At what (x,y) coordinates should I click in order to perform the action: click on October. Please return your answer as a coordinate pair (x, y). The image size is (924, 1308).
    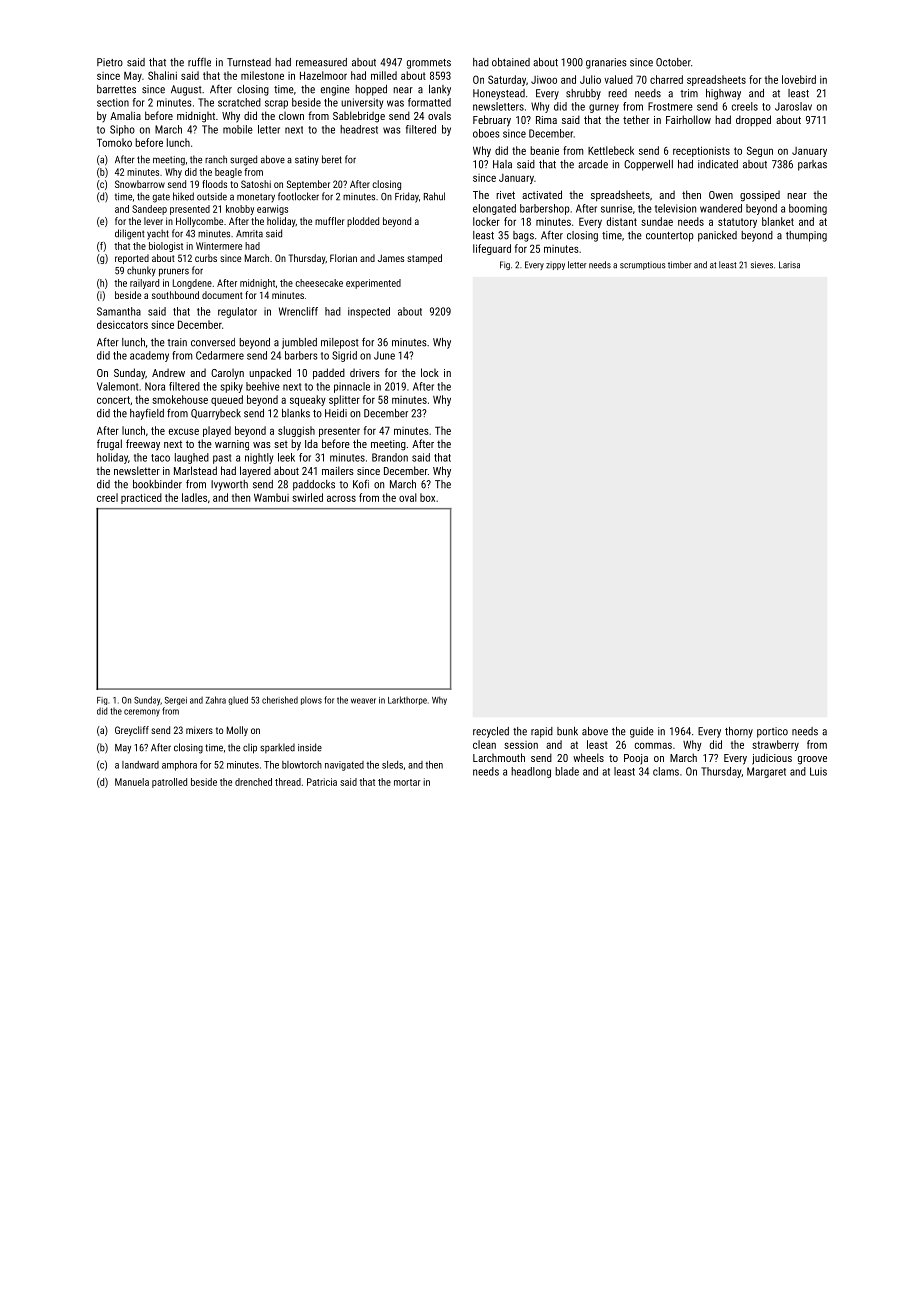
    Looking at the image, I should click on (673, 62).
